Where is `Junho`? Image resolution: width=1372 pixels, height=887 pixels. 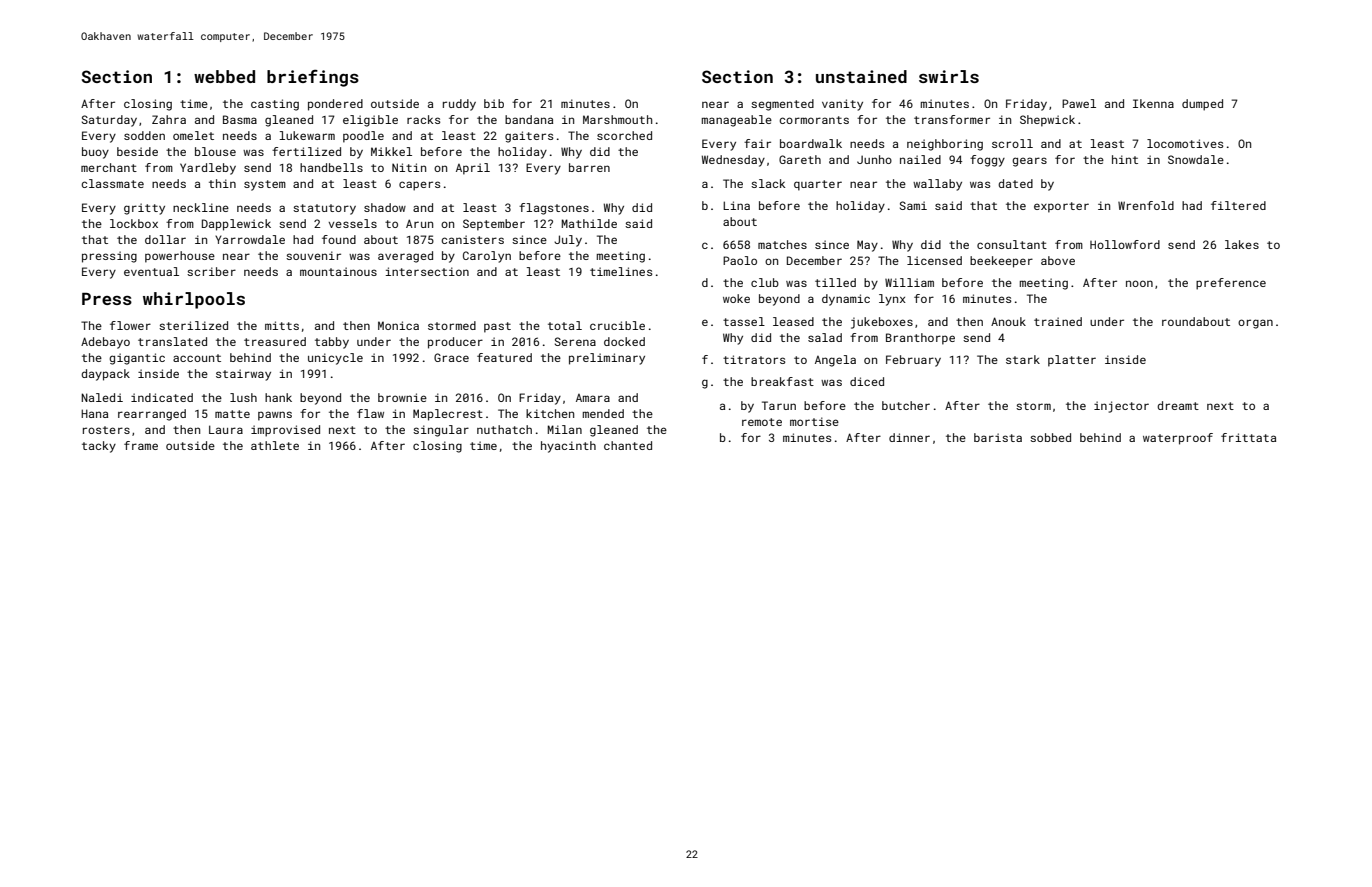
Junho is located at coordinates (874, 159).
